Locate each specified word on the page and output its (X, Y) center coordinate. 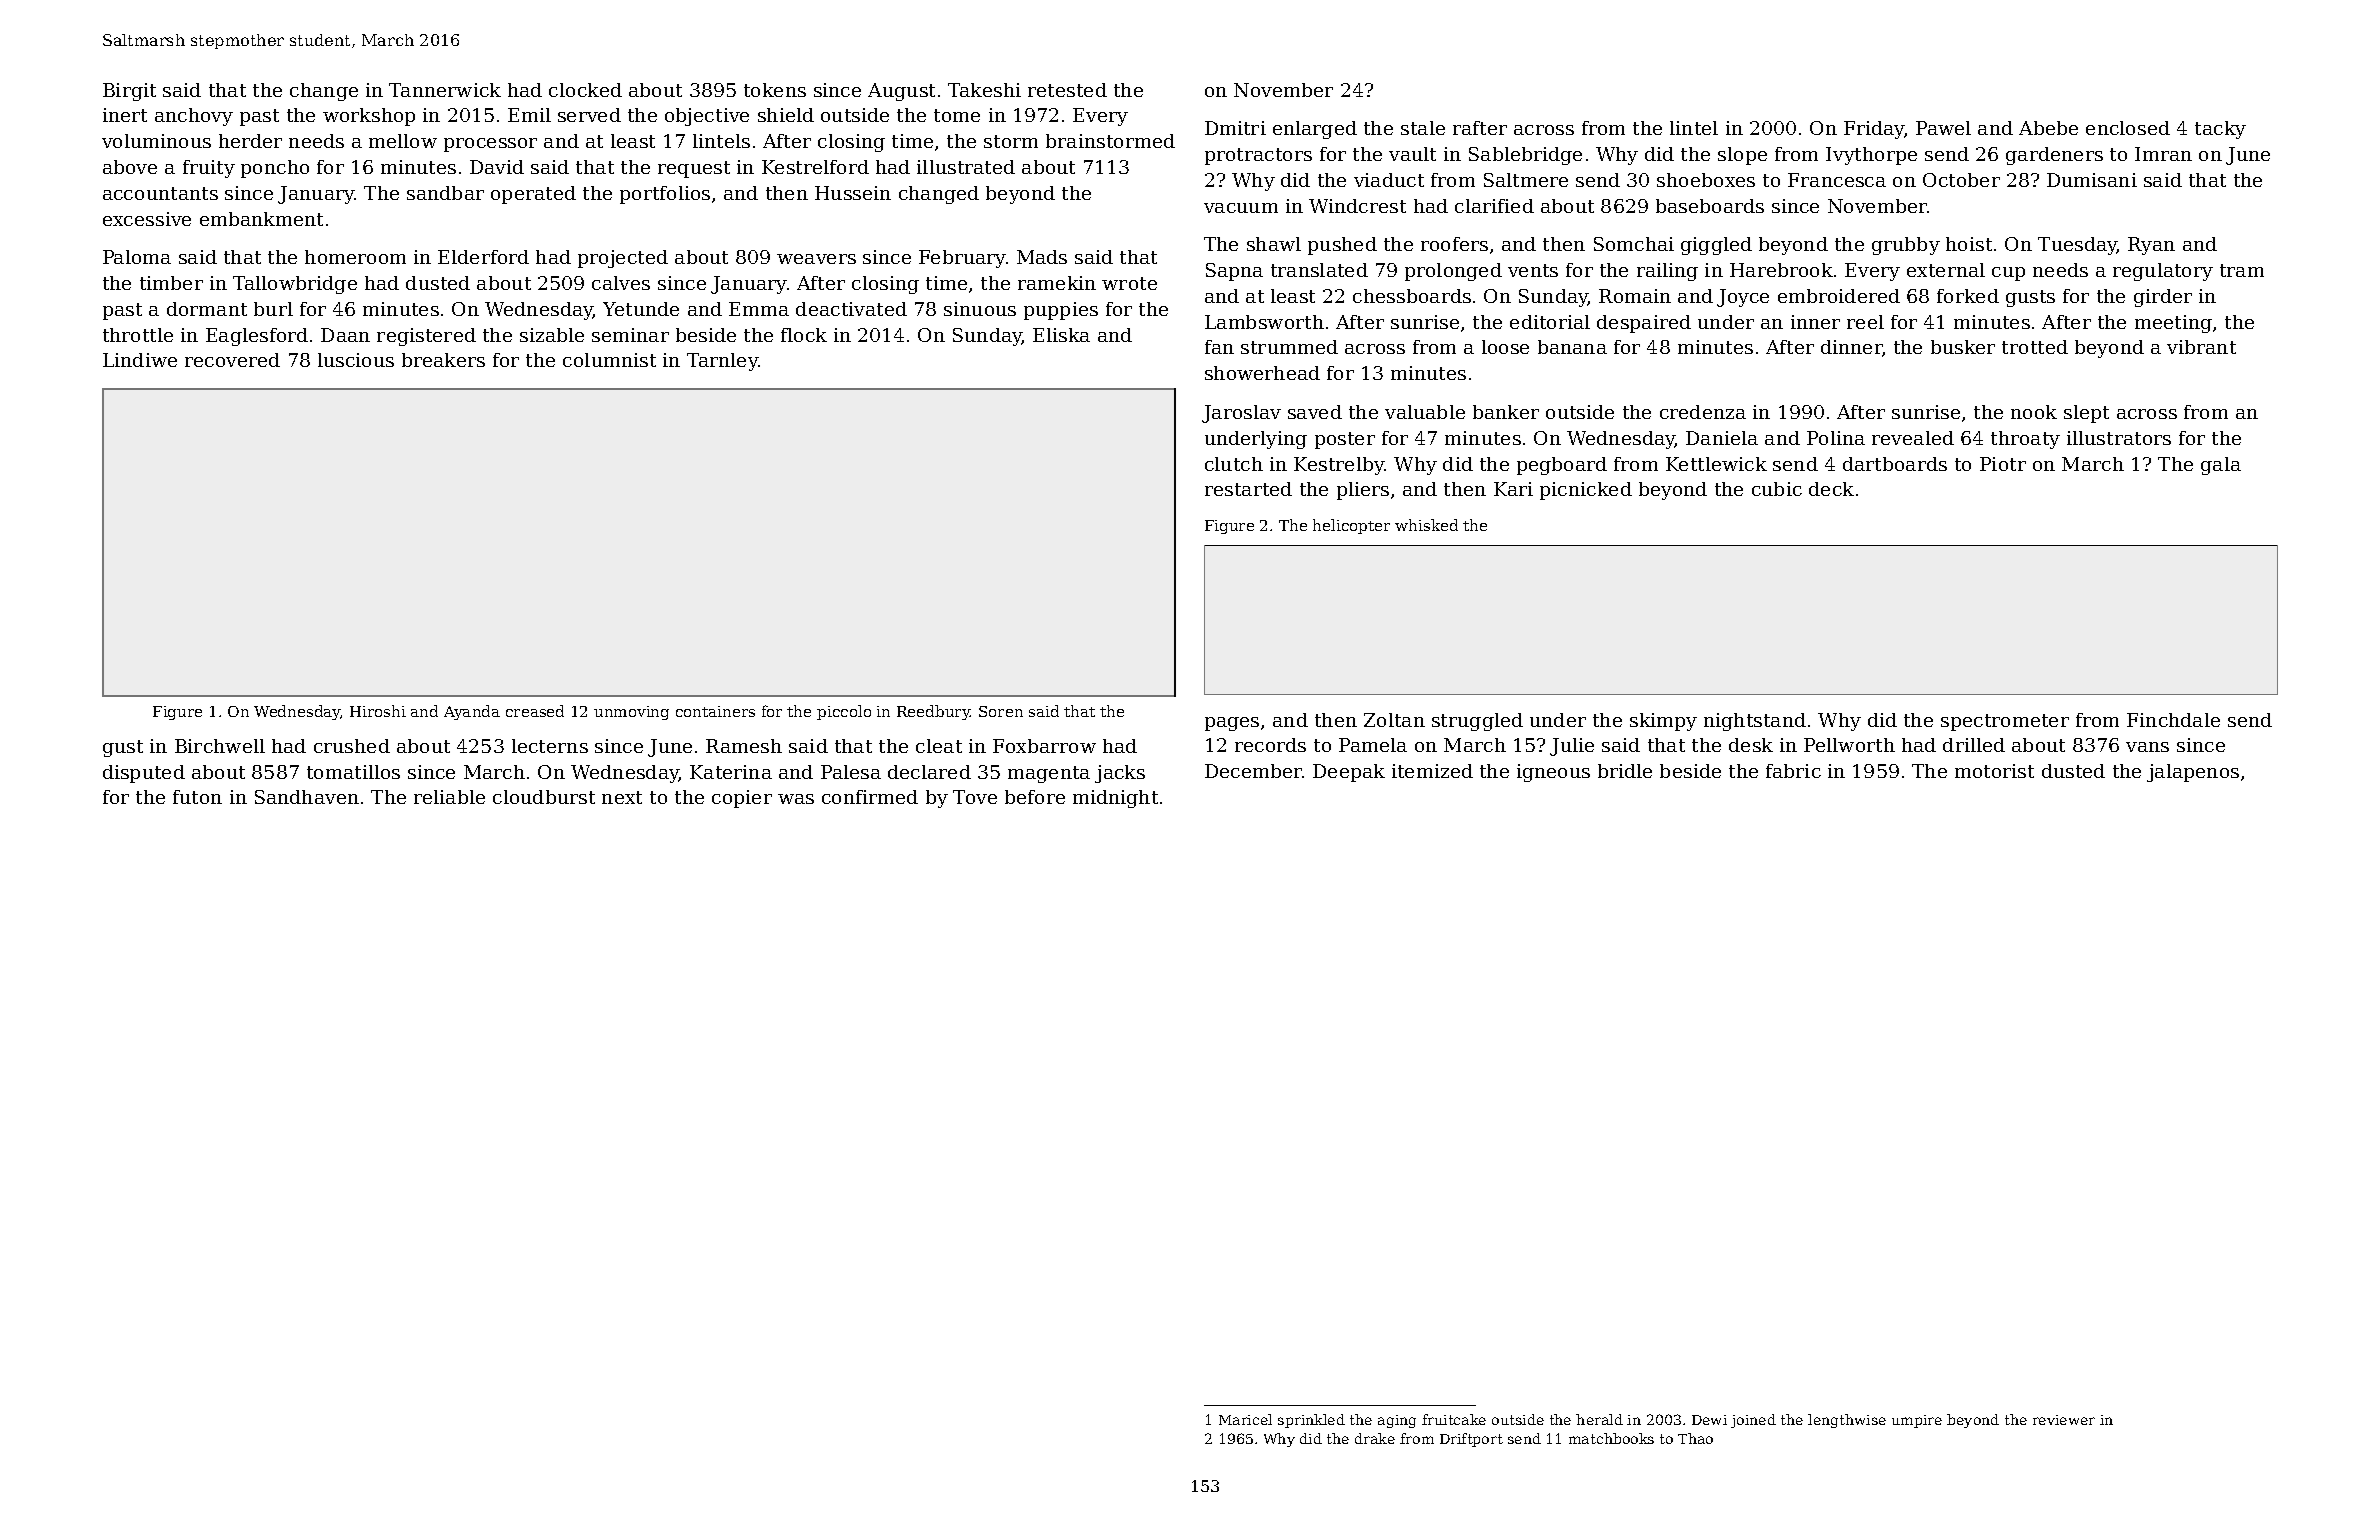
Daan (345, 335)
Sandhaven (307, 797)
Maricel (1245, 1419)
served (589, 115)
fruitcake (1454, 1419)
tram (2242, 270)
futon (197, 797)
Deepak (1349, 773)
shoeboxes (1706, 180)
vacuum (1241, 208)
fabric (1793, 771)
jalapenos (2193, 773)
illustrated (966, 167)
